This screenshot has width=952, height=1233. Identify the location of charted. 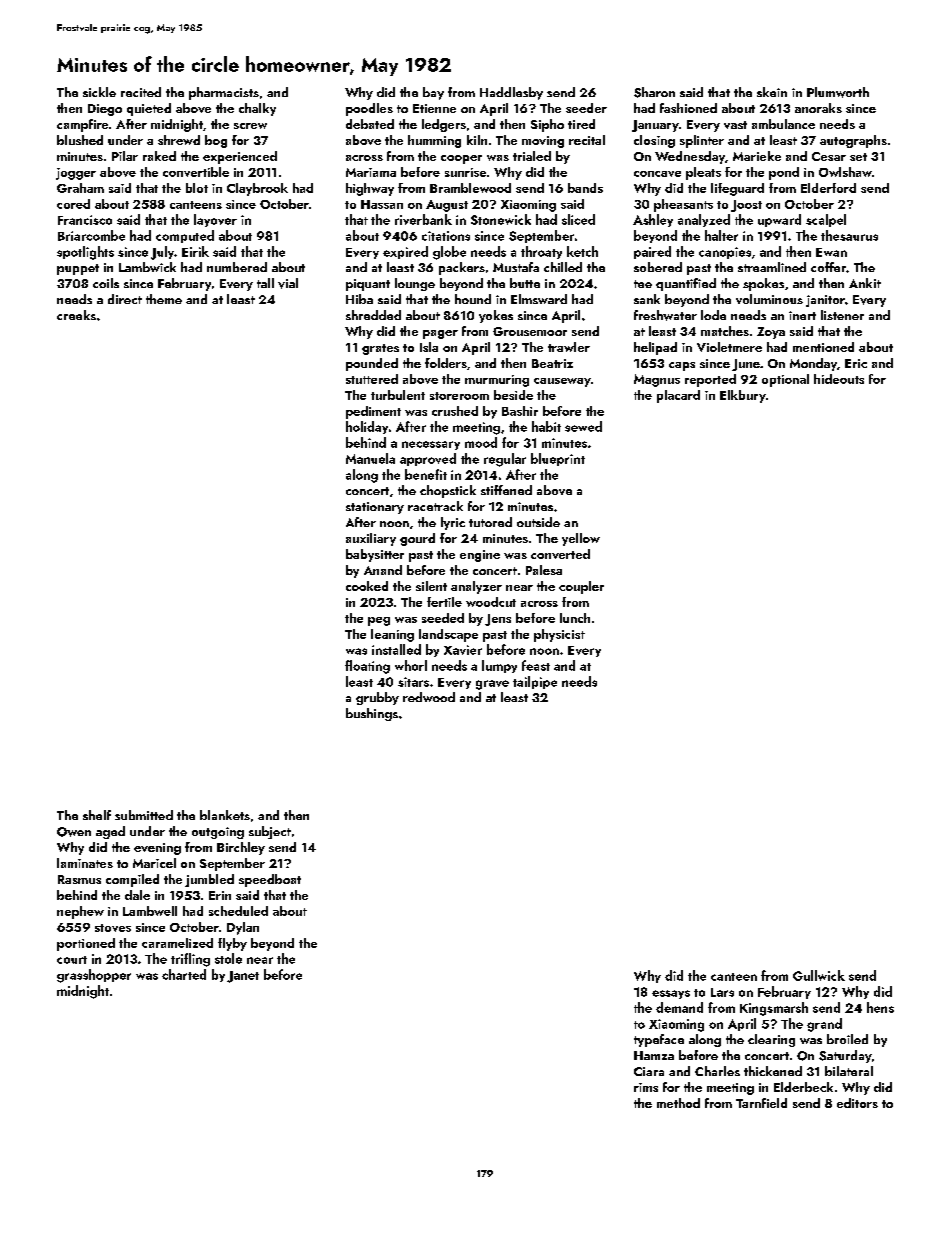
(184, 974).
